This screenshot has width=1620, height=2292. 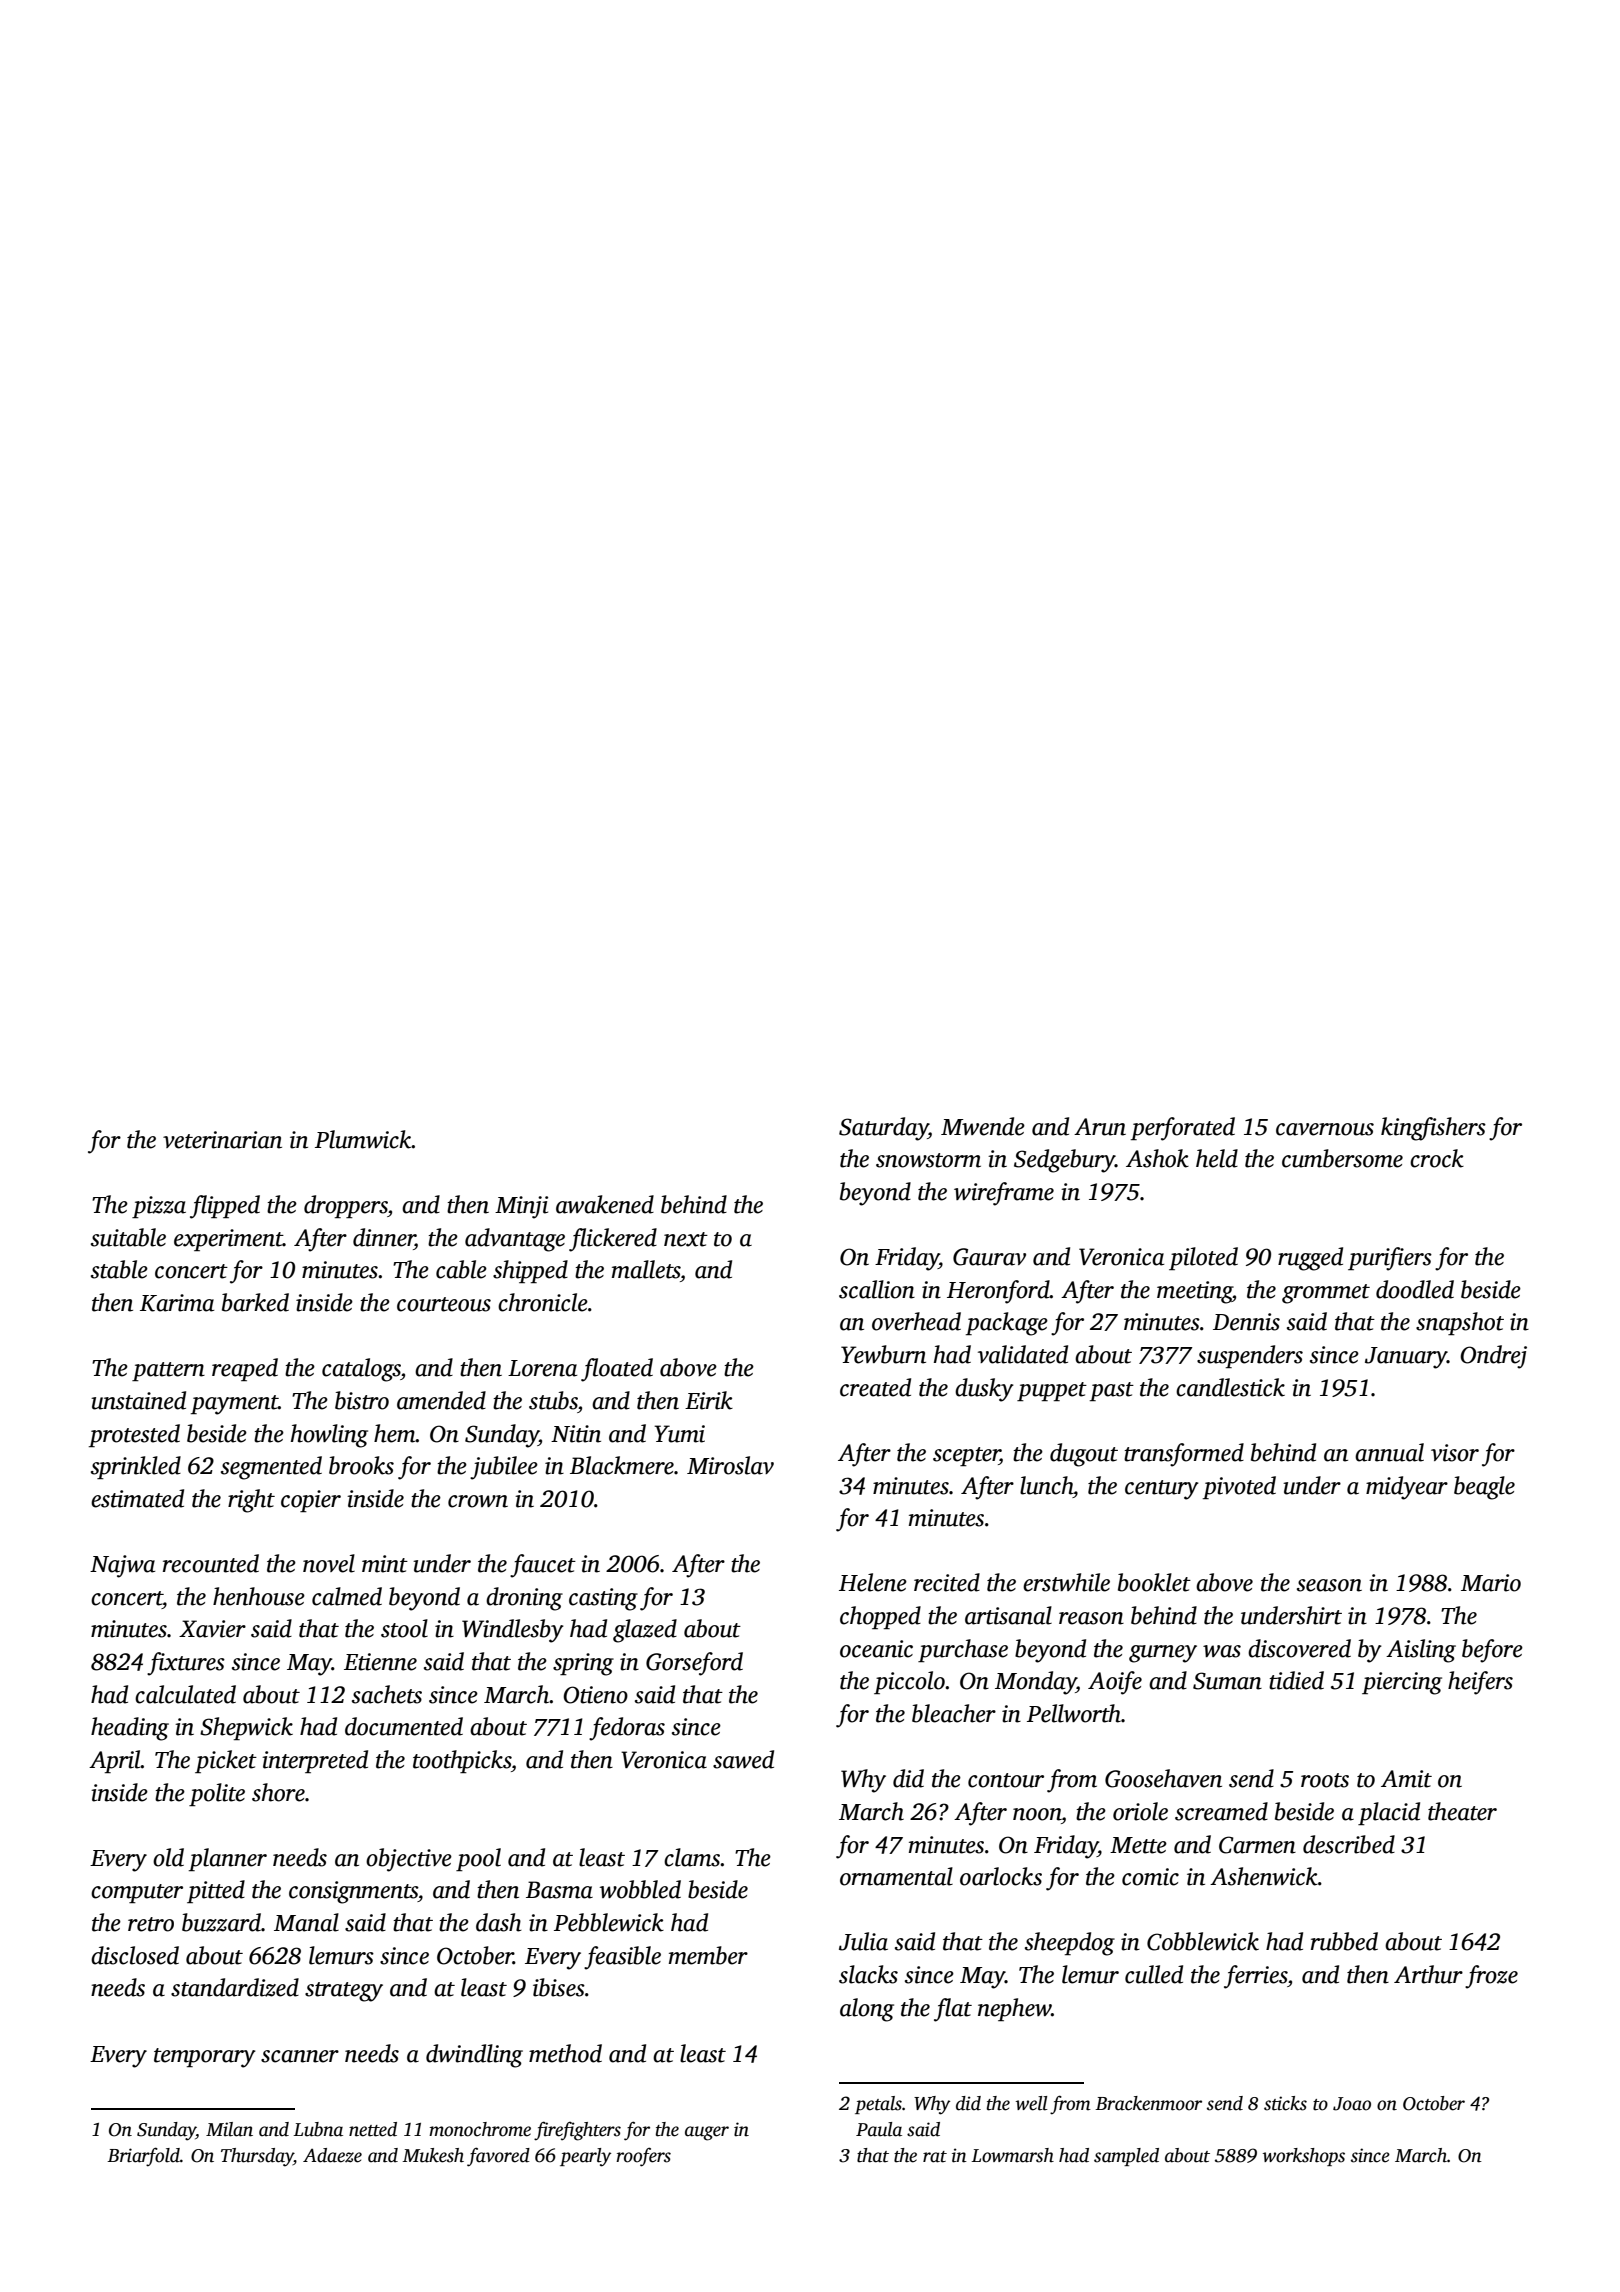 What do you see at coordinates (1455, 1453) in the screenshot?
I see `visor` at bounding box center [1455, 1453].
